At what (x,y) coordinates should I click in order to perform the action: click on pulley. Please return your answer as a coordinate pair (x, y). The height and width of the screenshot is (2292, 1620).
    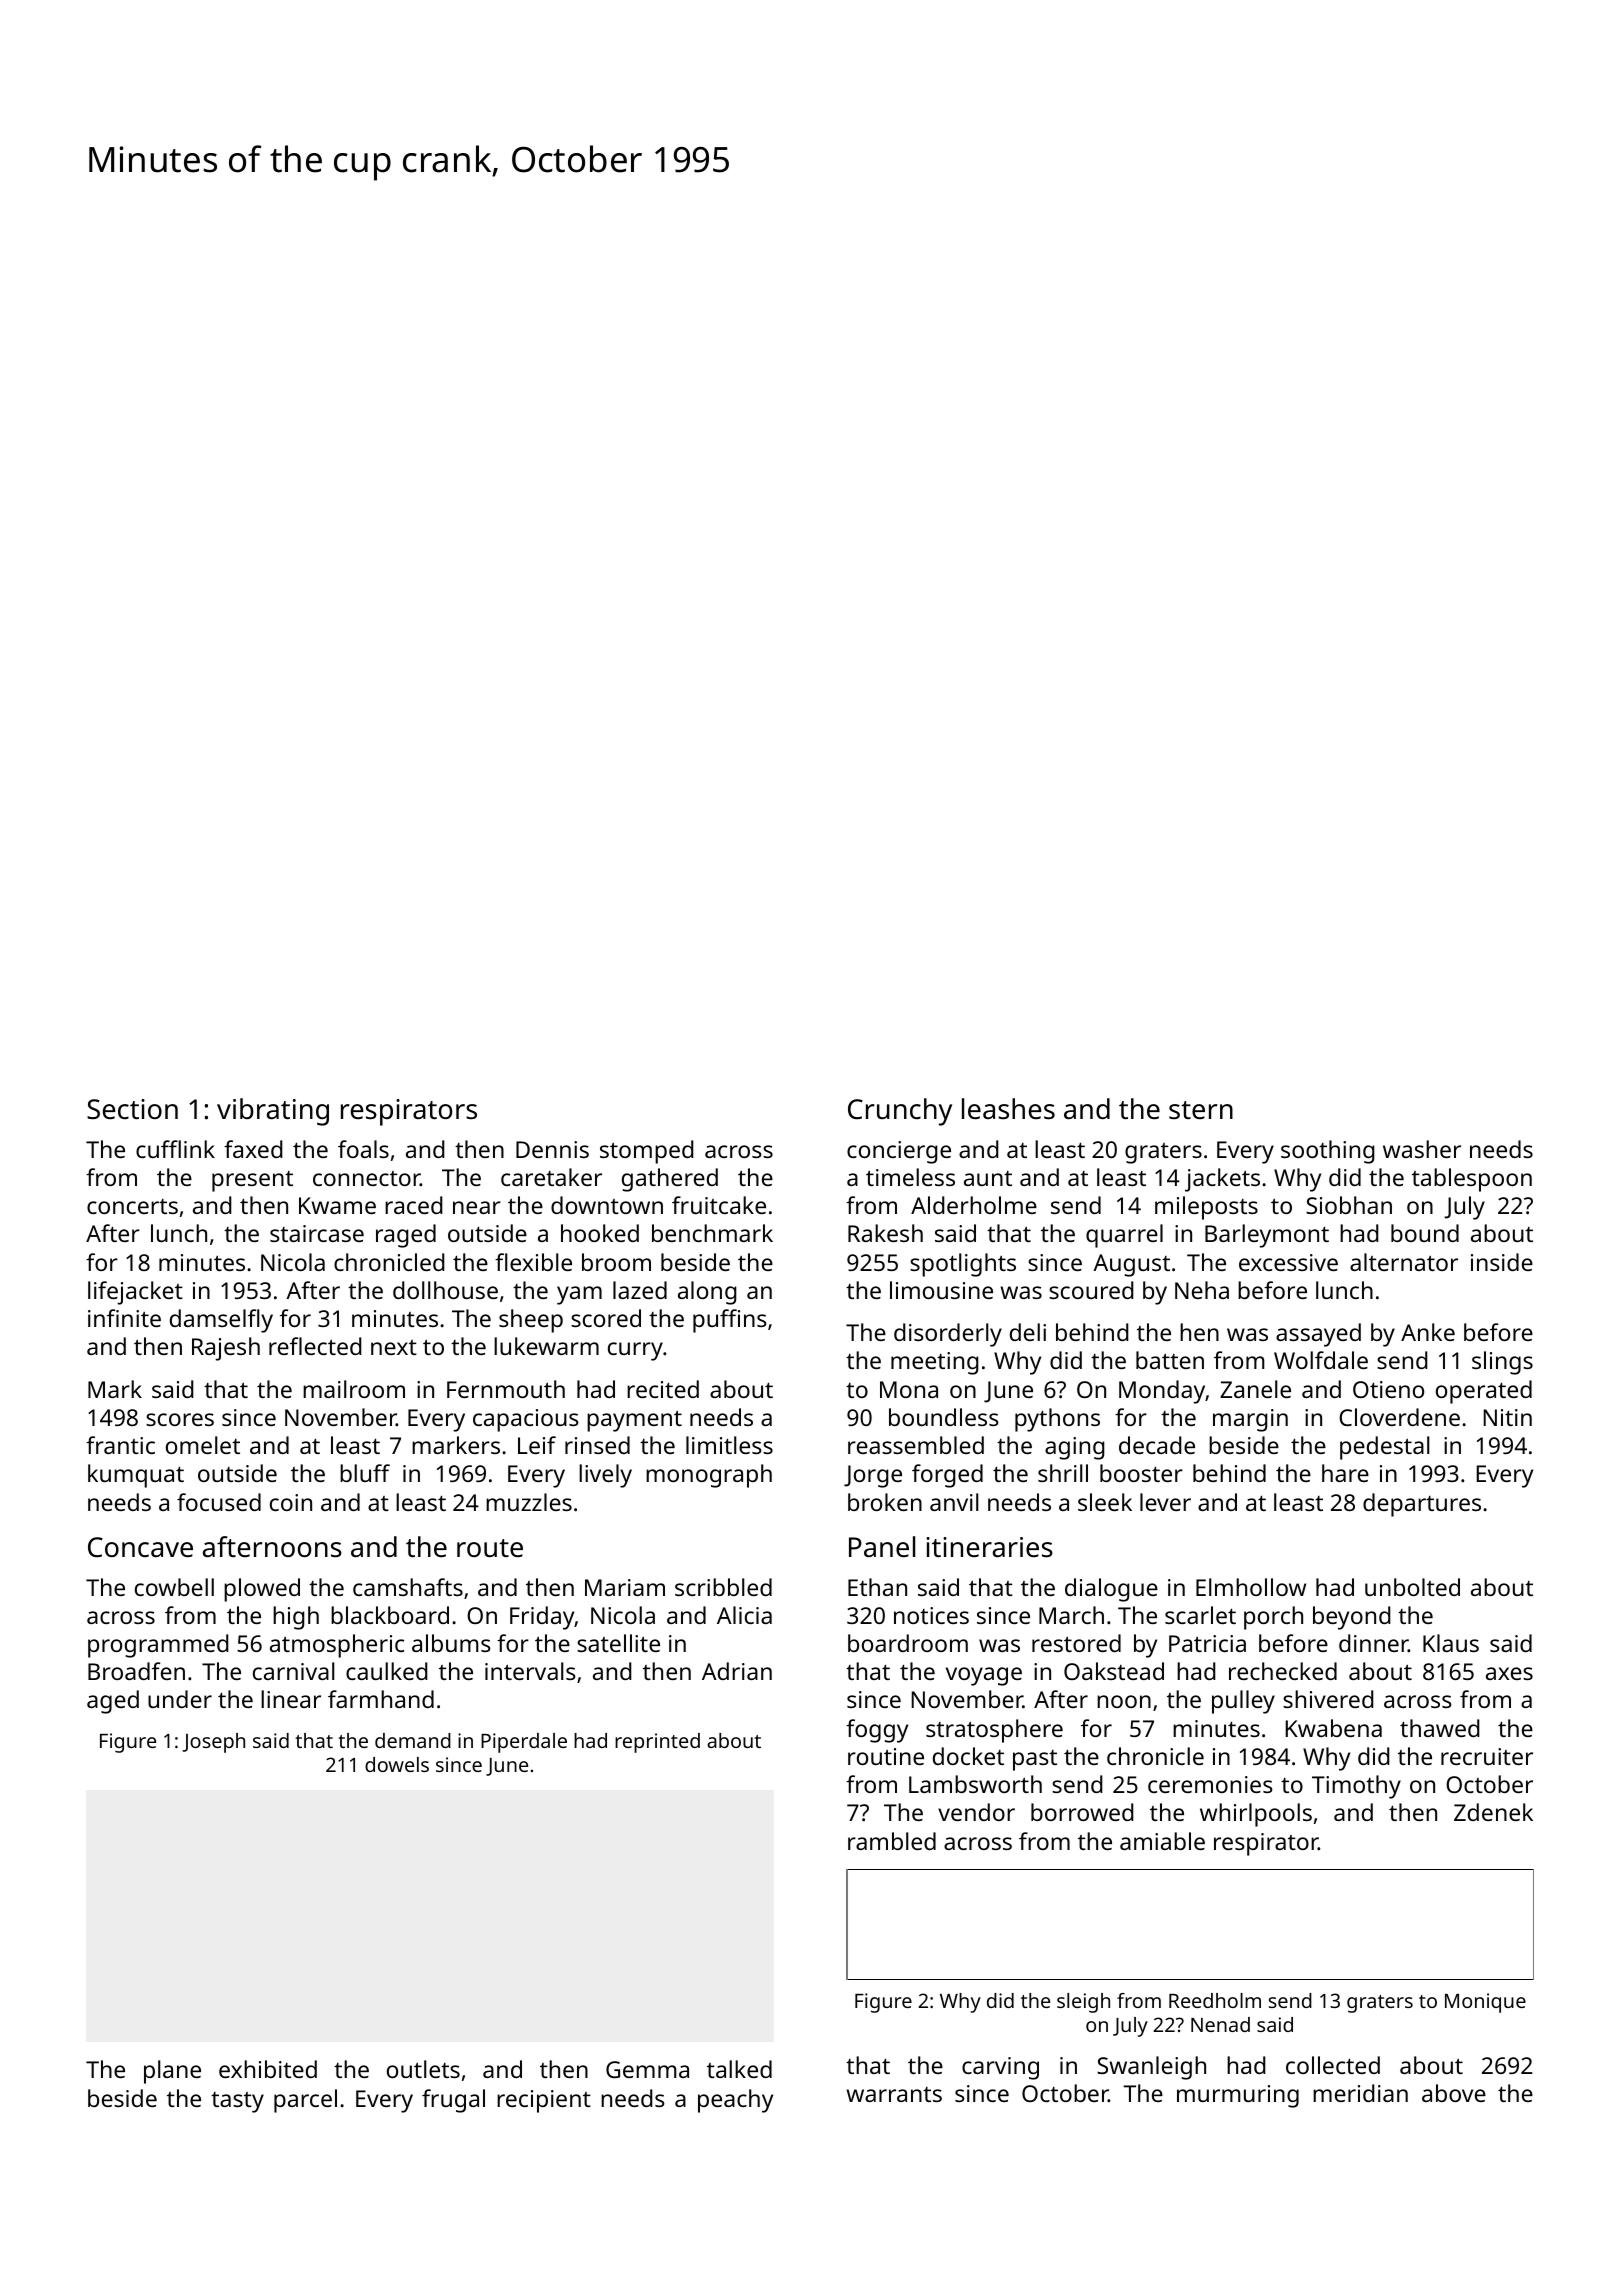
    Looking at the image, I should click on (1243, 1702).
